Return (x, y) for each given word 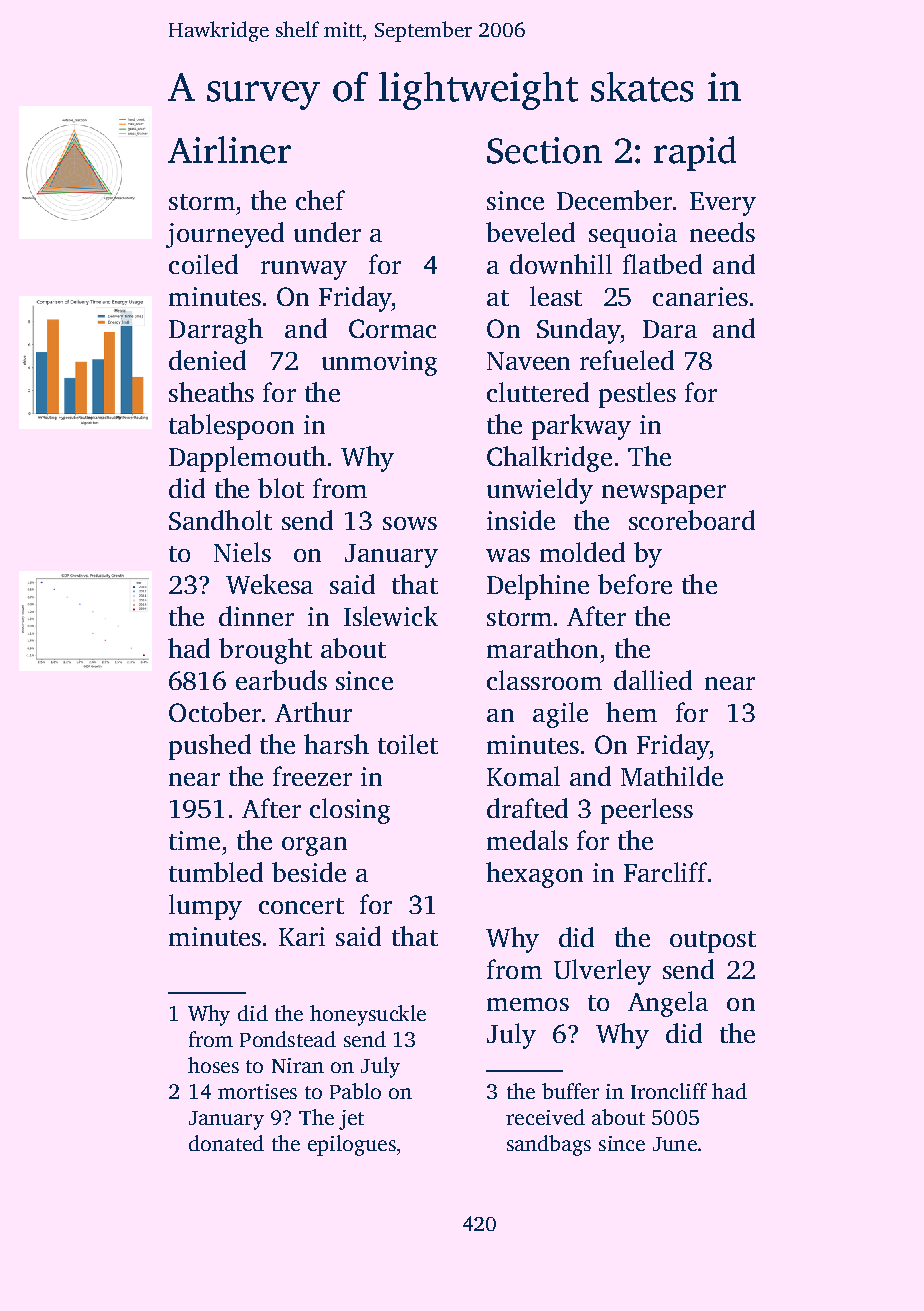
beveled (530, 232)
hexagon (534, 875)
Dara (670, 329)
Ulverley (602, 972)
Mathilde (672, 776)
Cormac (392, 328)
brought (265, 651)
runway (304, 270)
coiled (203, 264)
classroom (544, 680)
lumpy (205, 907)
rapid (695, 153)
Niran (298, 1065)
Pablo (355, 1091)
